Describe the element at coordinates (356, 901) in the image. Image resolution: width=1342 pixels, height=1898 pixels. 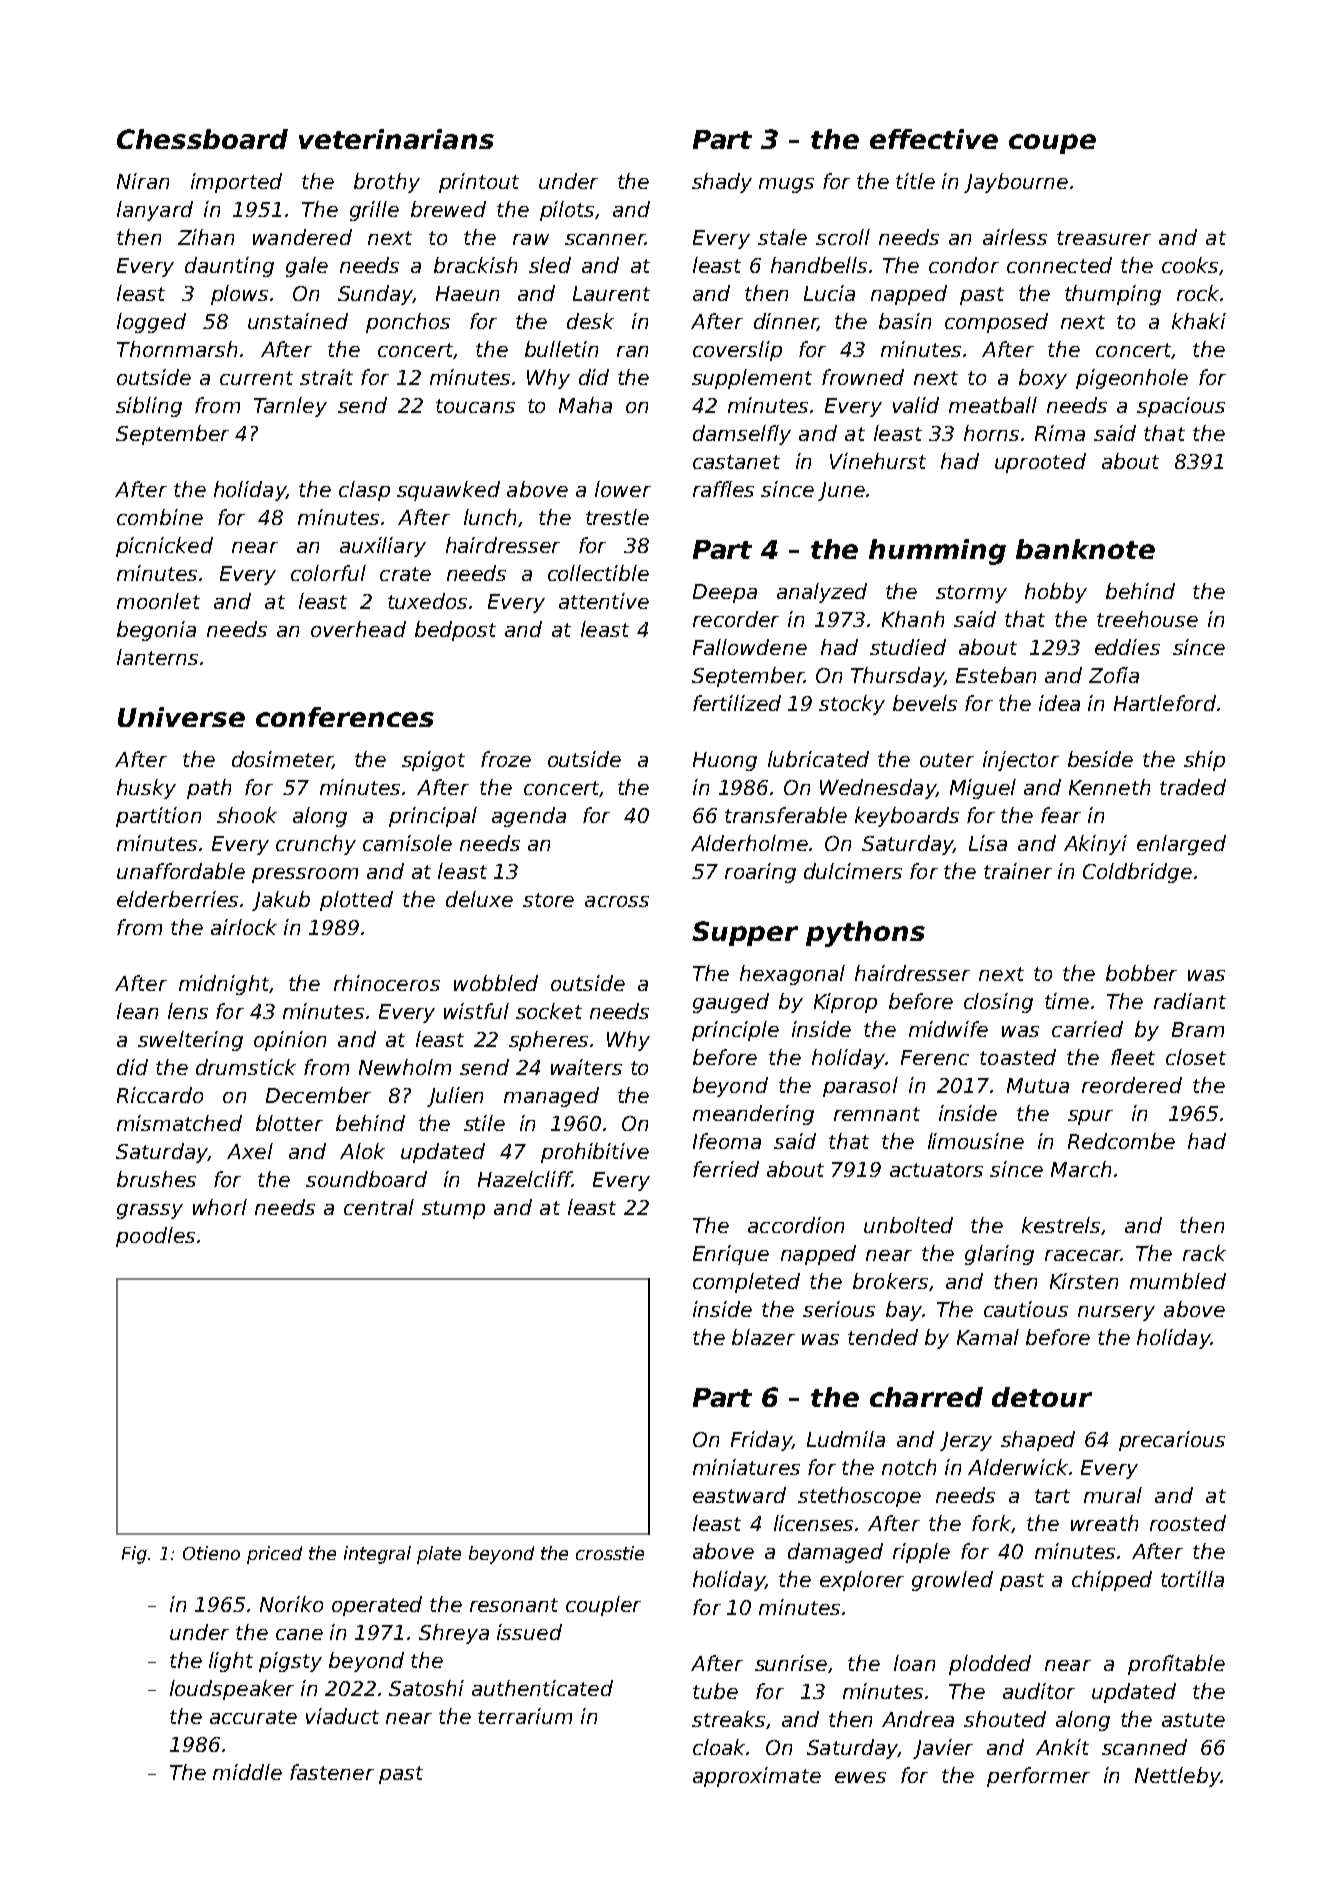
I see `plotted` at that location.
